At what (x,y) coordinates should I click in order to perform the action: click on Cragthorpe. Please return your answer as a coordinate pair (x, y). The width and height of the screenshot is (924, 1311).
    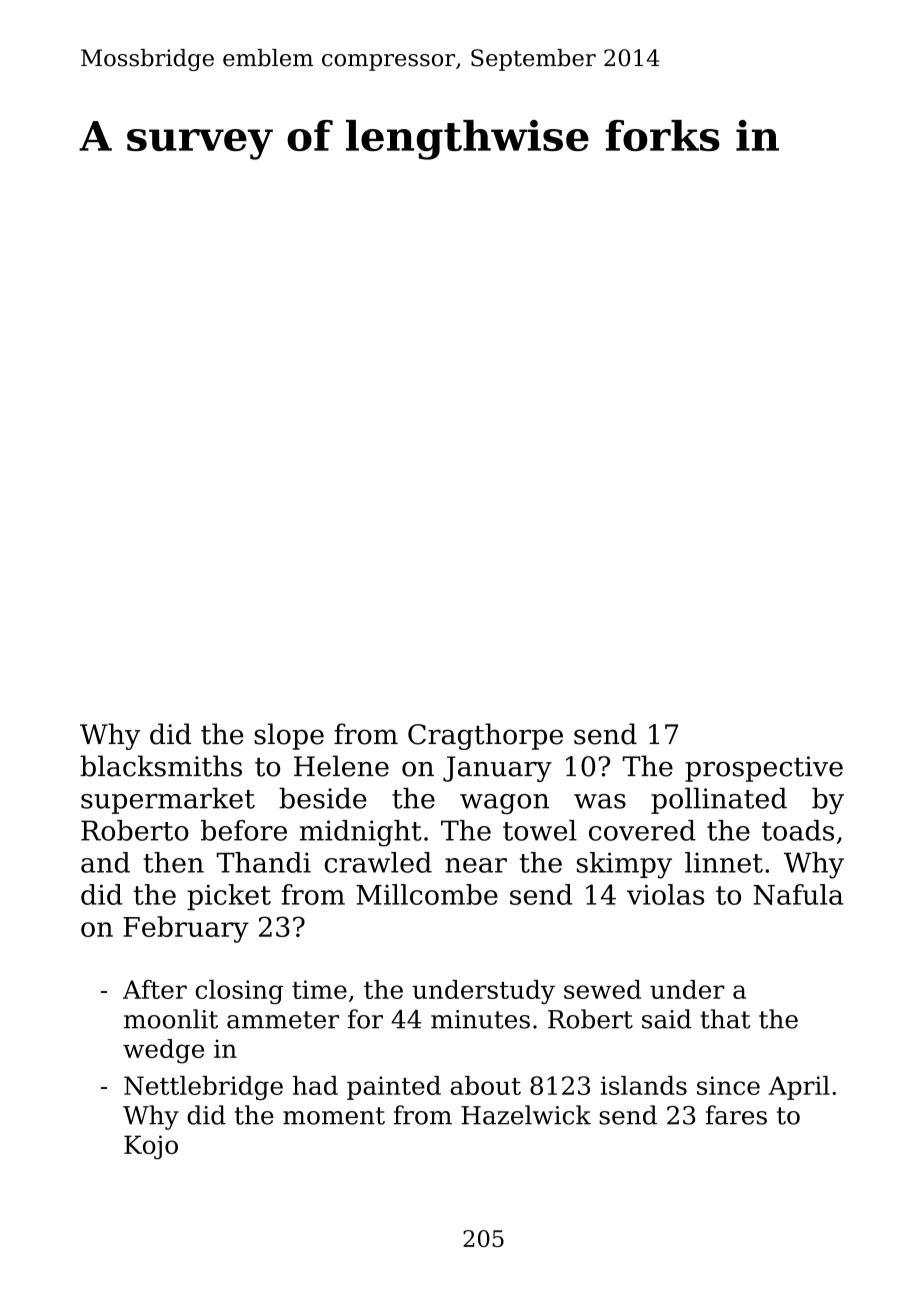
    Looking at the image, I should click on (485, 736).
